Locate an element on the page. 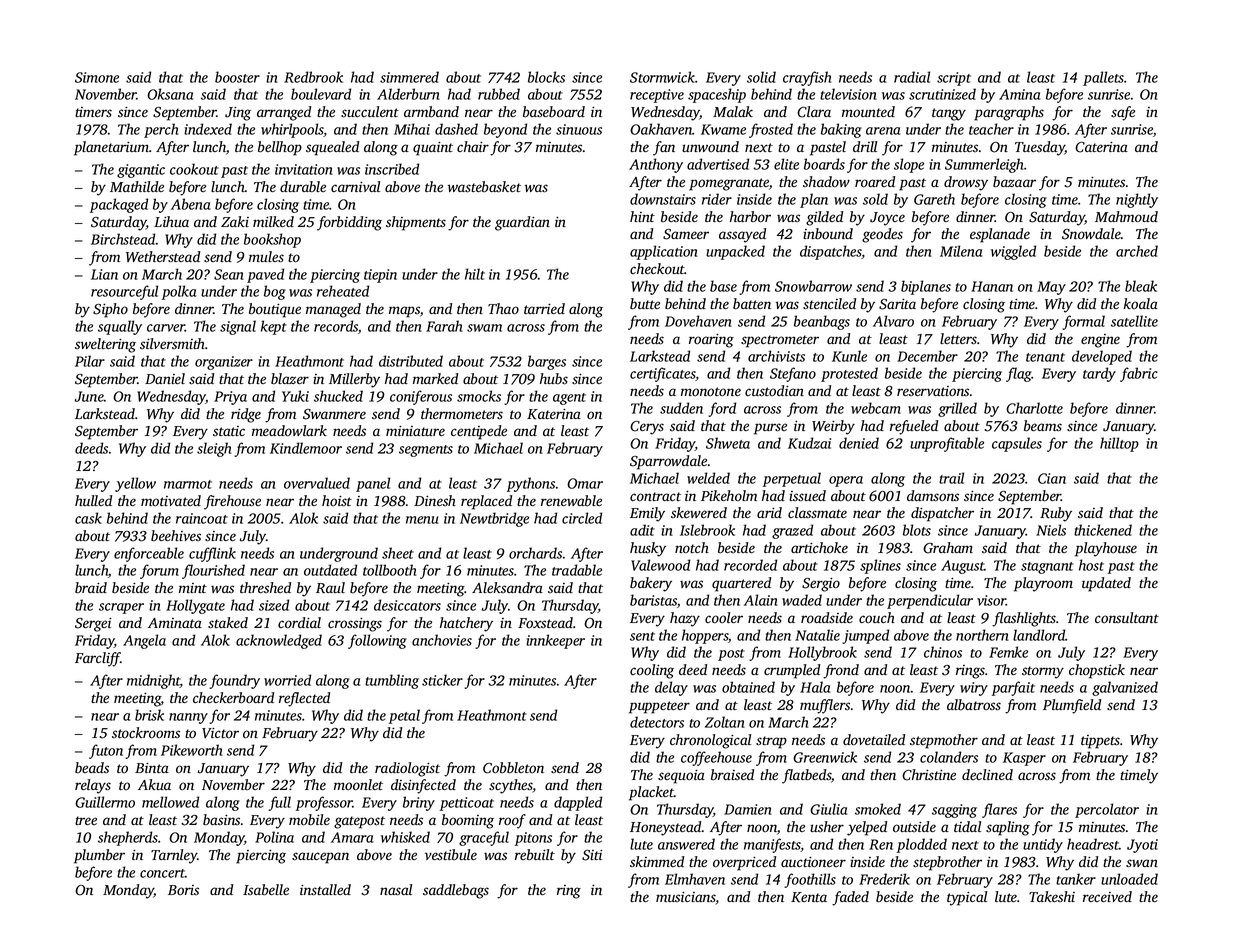 This page has width=1233, height=952. organizer is located at coordinates (224, 363).
